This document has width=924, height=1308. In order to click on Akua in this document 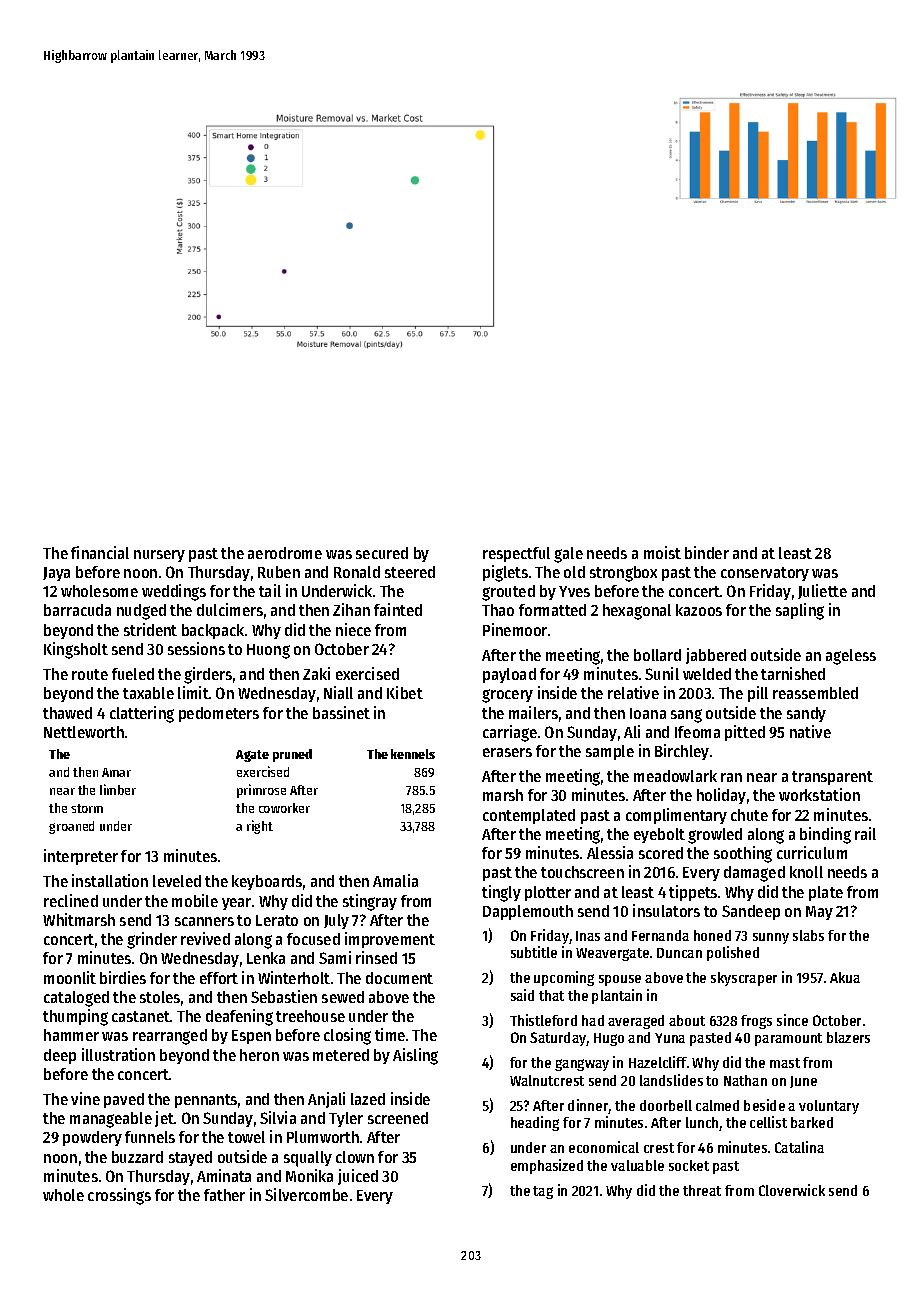, I will do `click(845, 977)`.
